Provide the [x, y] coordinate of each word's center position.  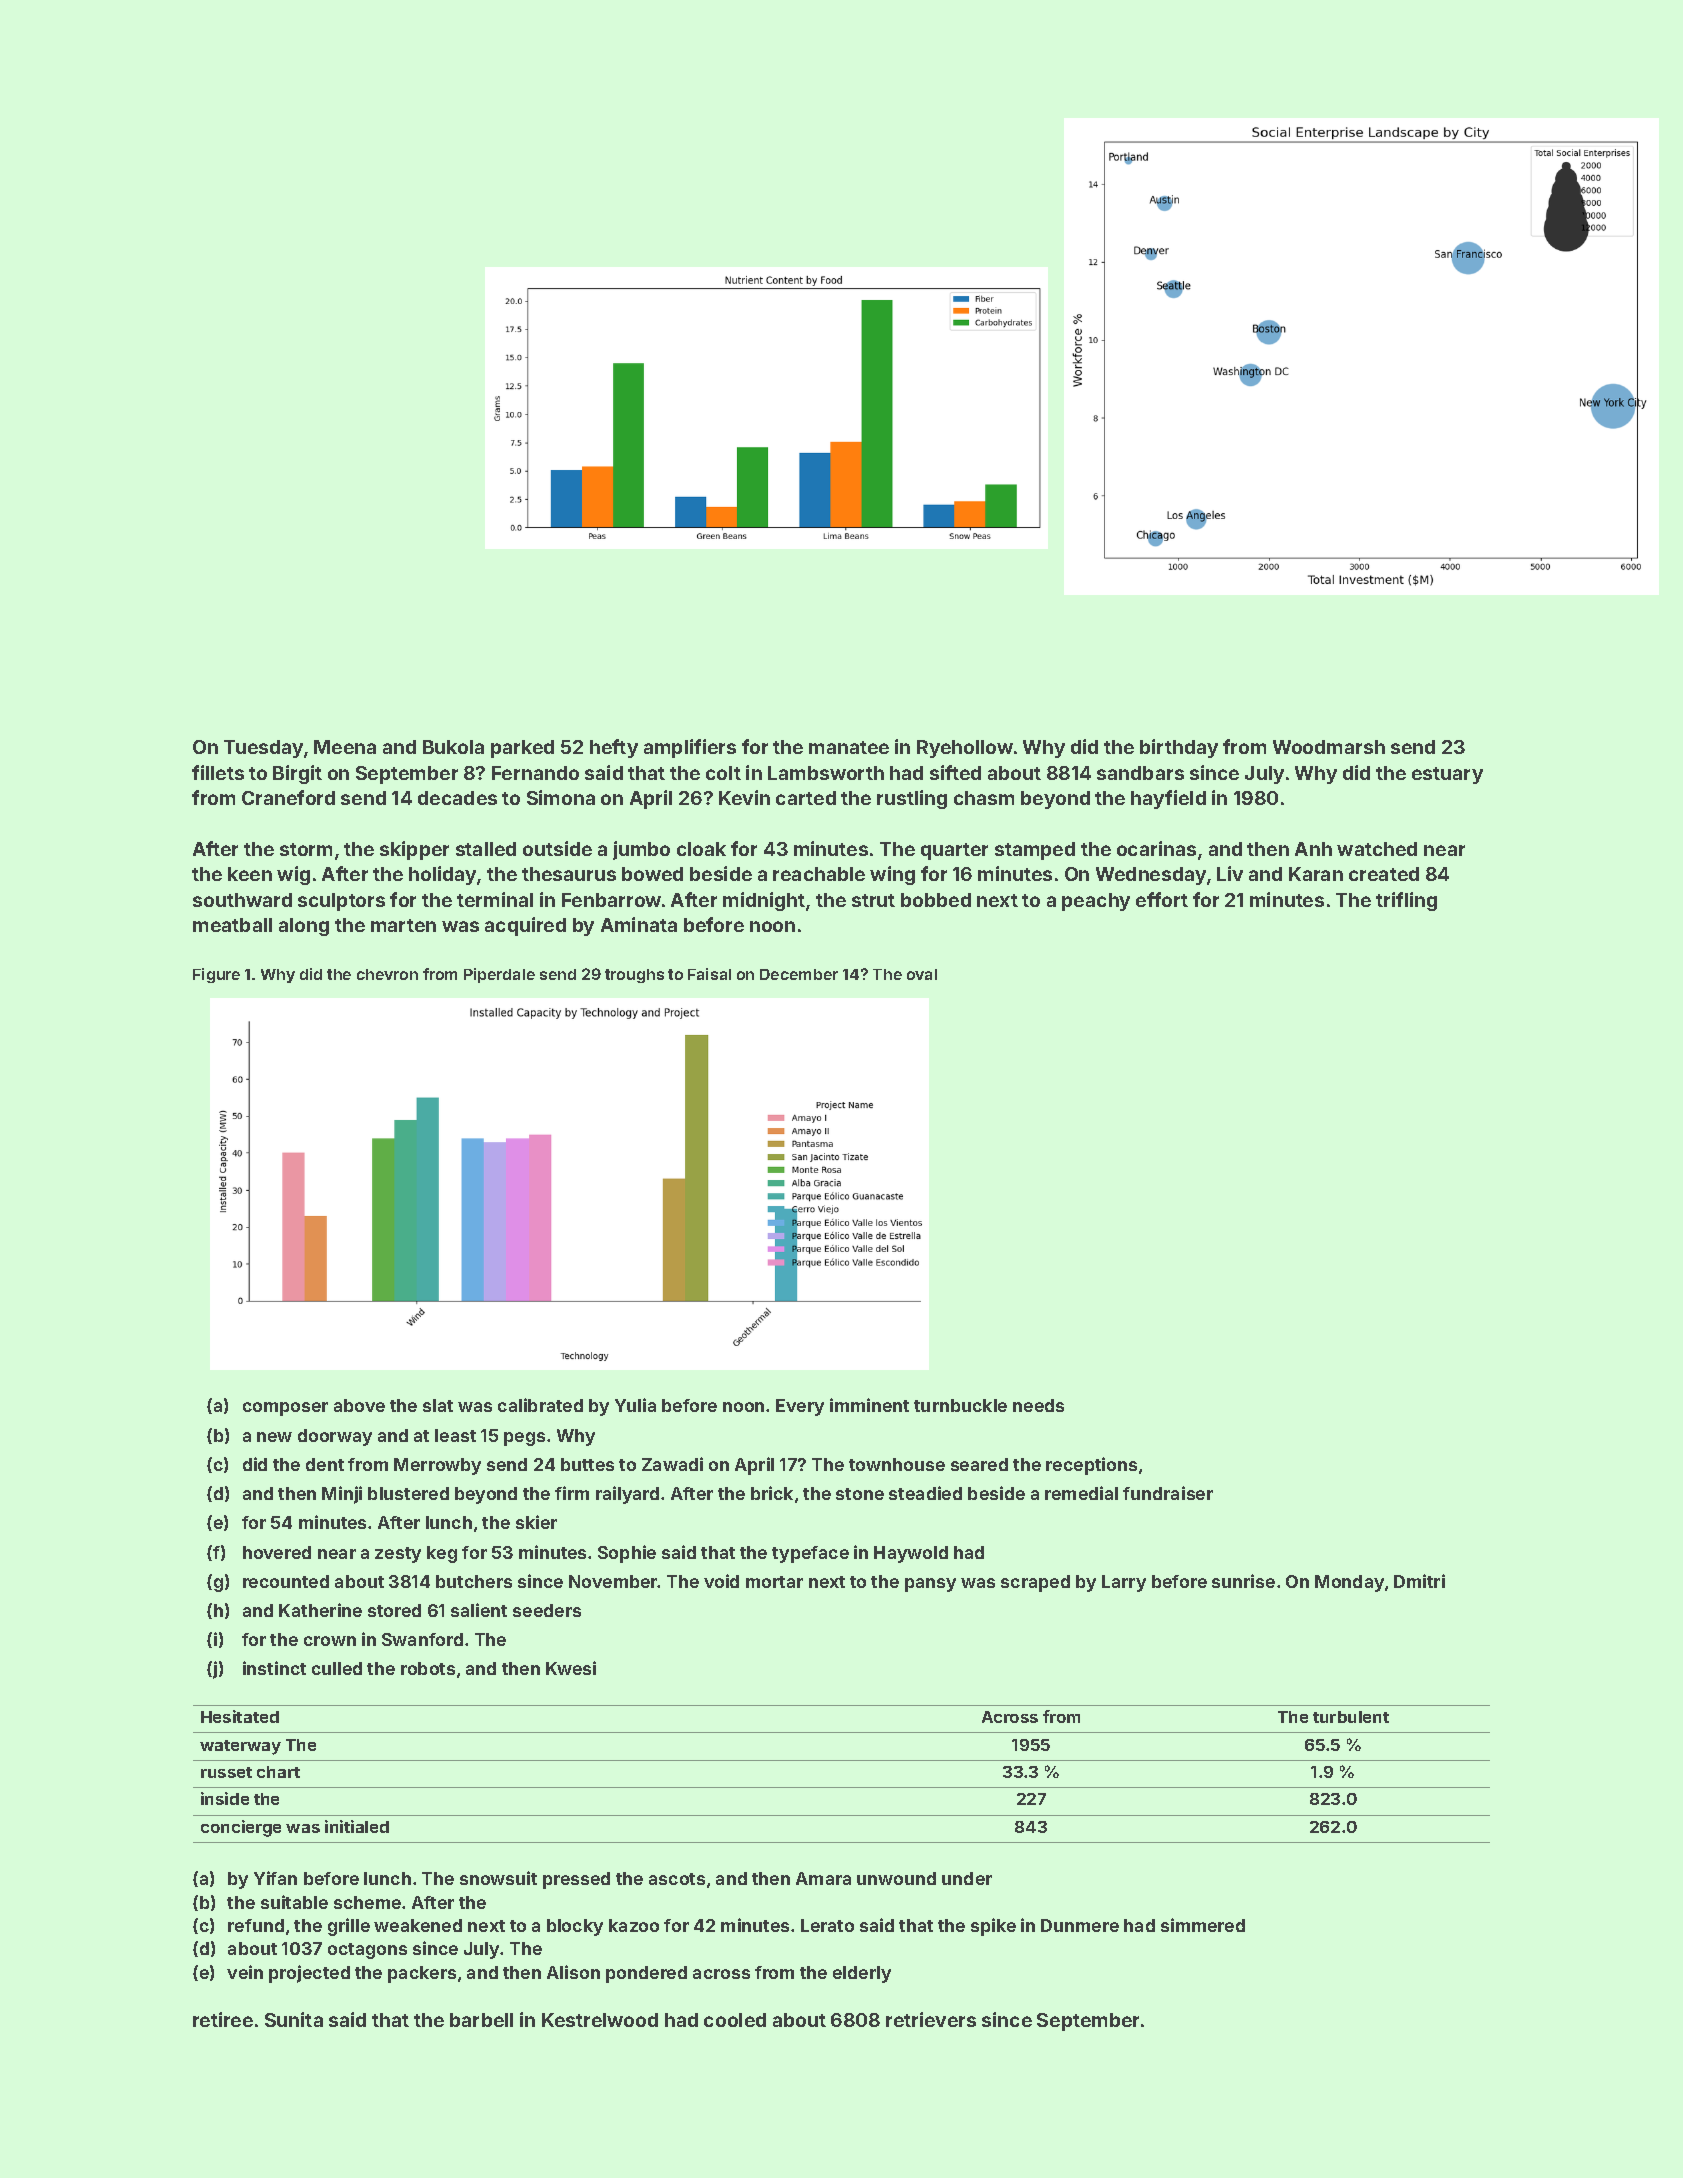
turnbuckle [960, 1405]
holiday [442, 875]
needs [1038, 1405]
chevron [387, 974]
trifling [1406, 901]
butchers [474, 1581]
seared [979, 1464]
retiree [223, 2019]
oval [922, 974]
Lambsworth [826, 773]
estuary [1447, 775]
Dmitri [1419, 1581]
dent [325, 1464]
